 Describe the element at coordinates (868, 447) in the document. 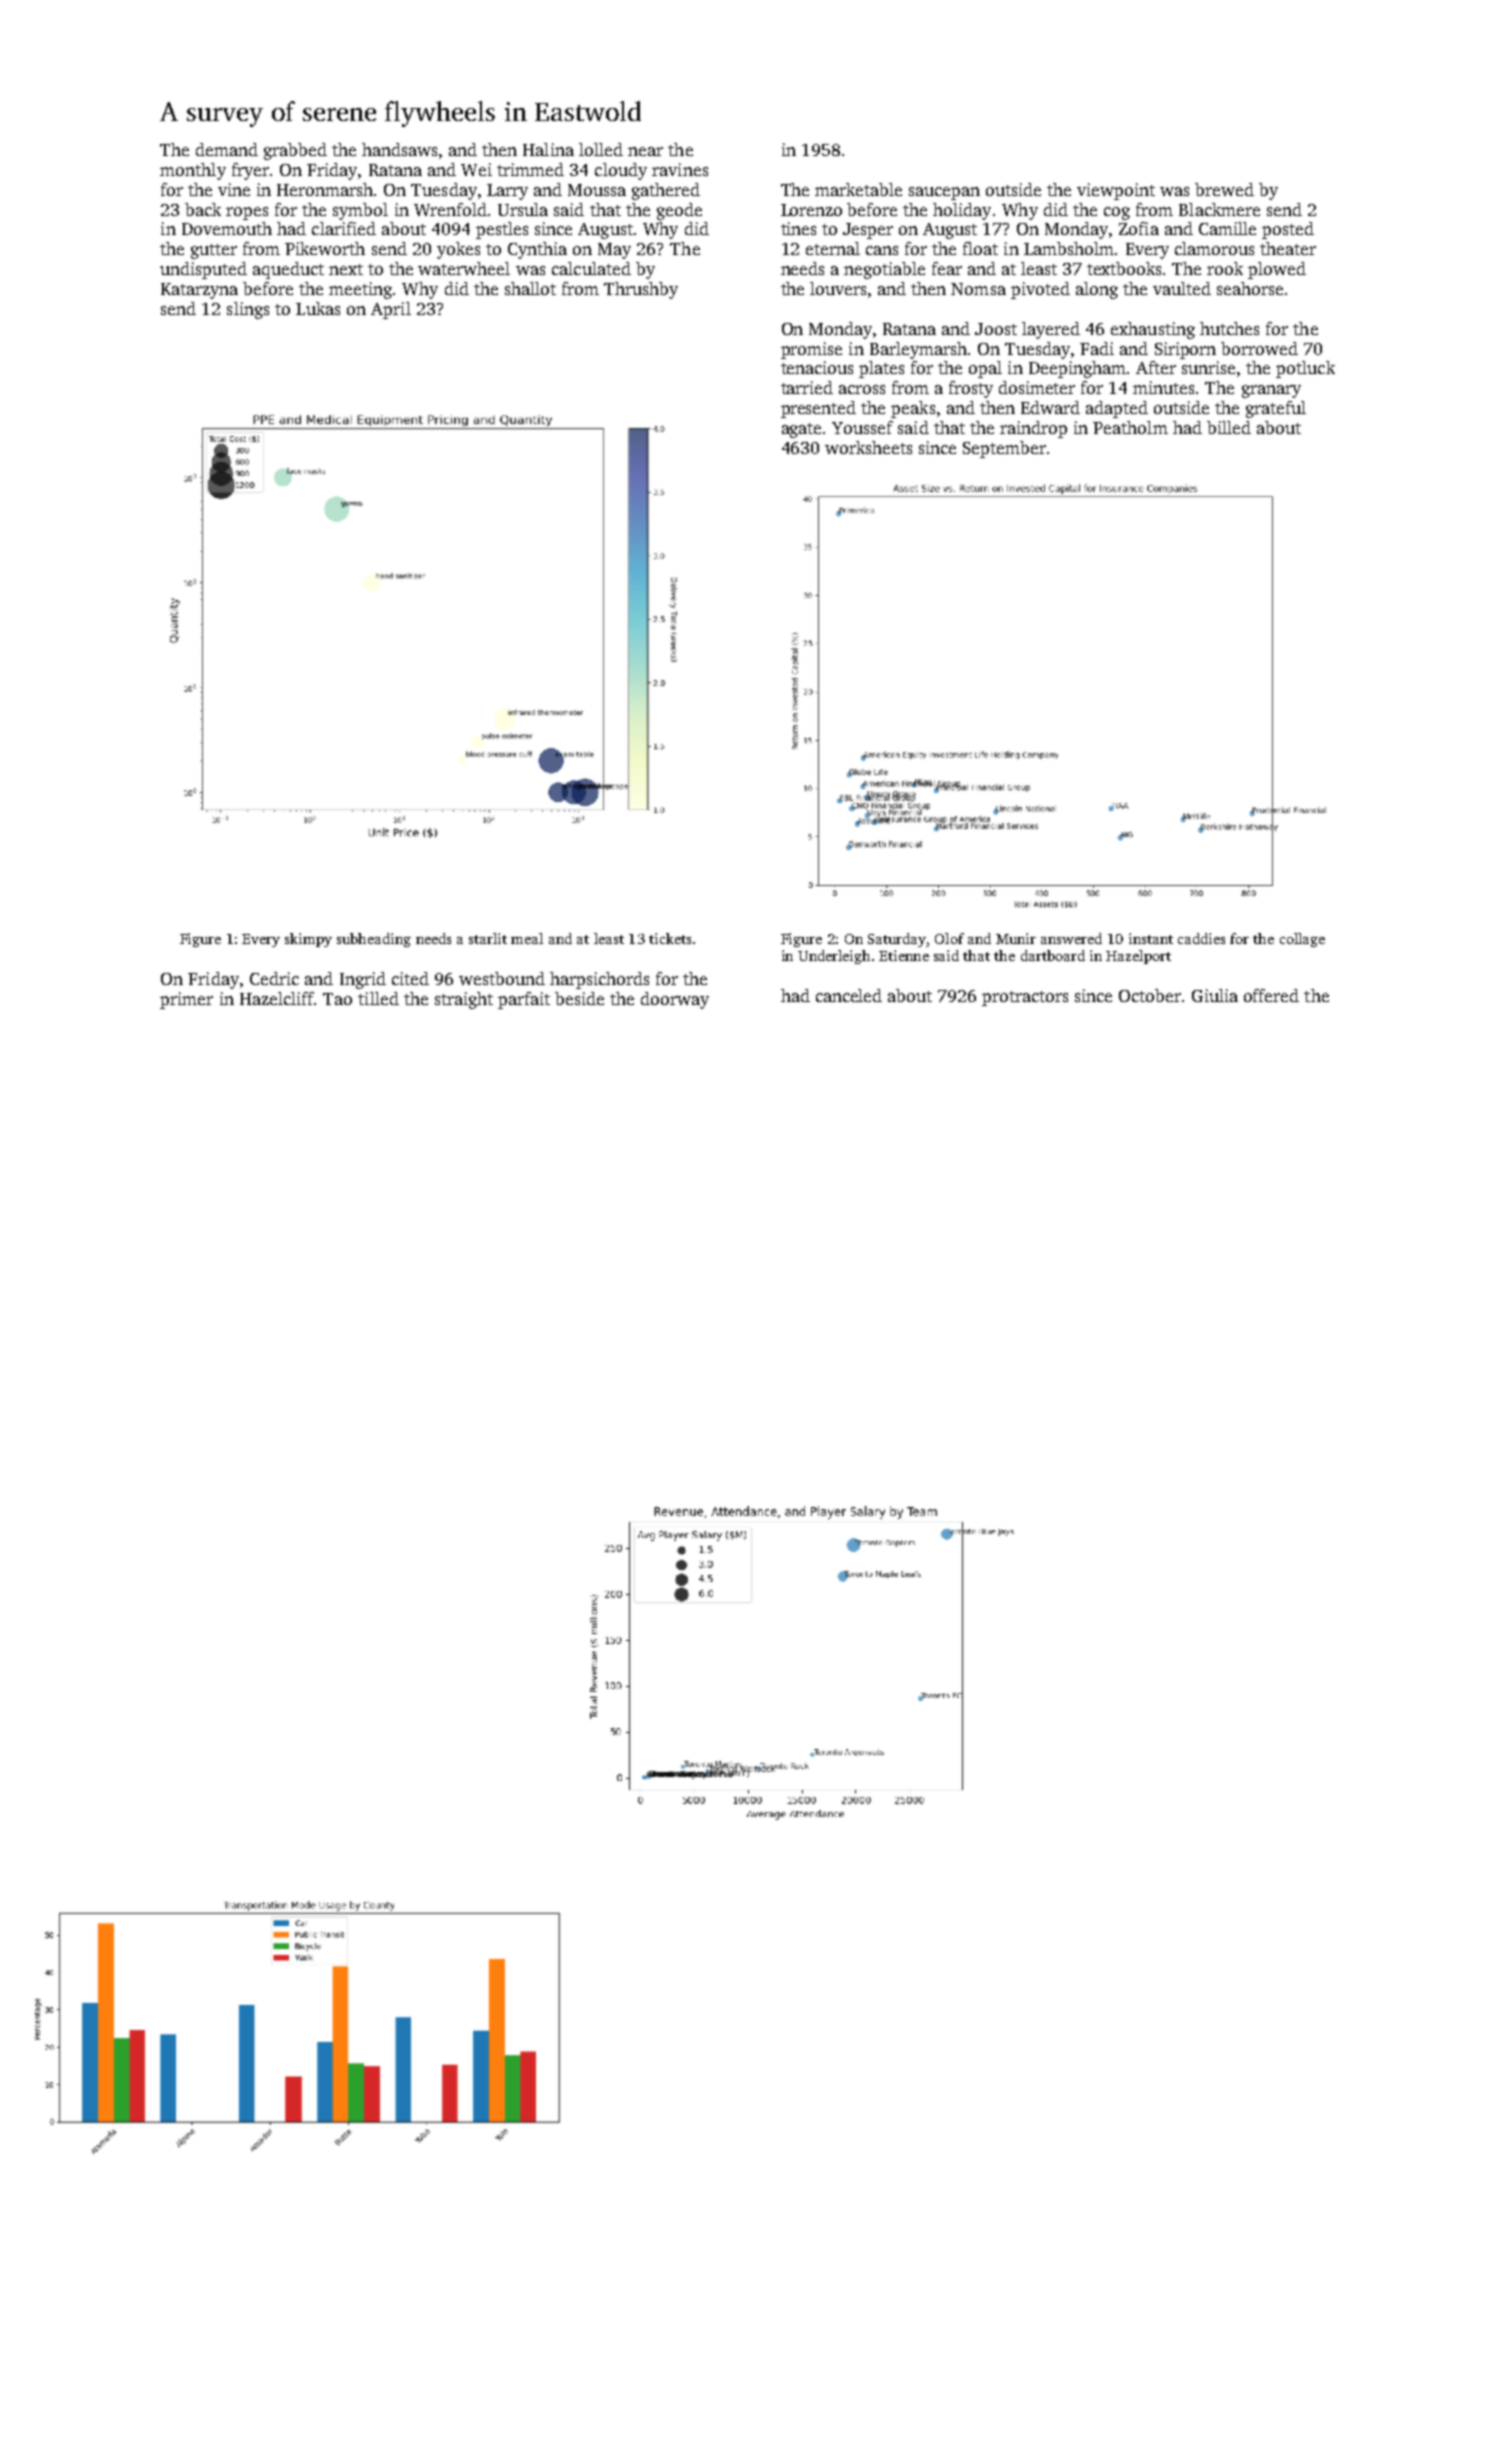

I see `worksheets` at that location.
